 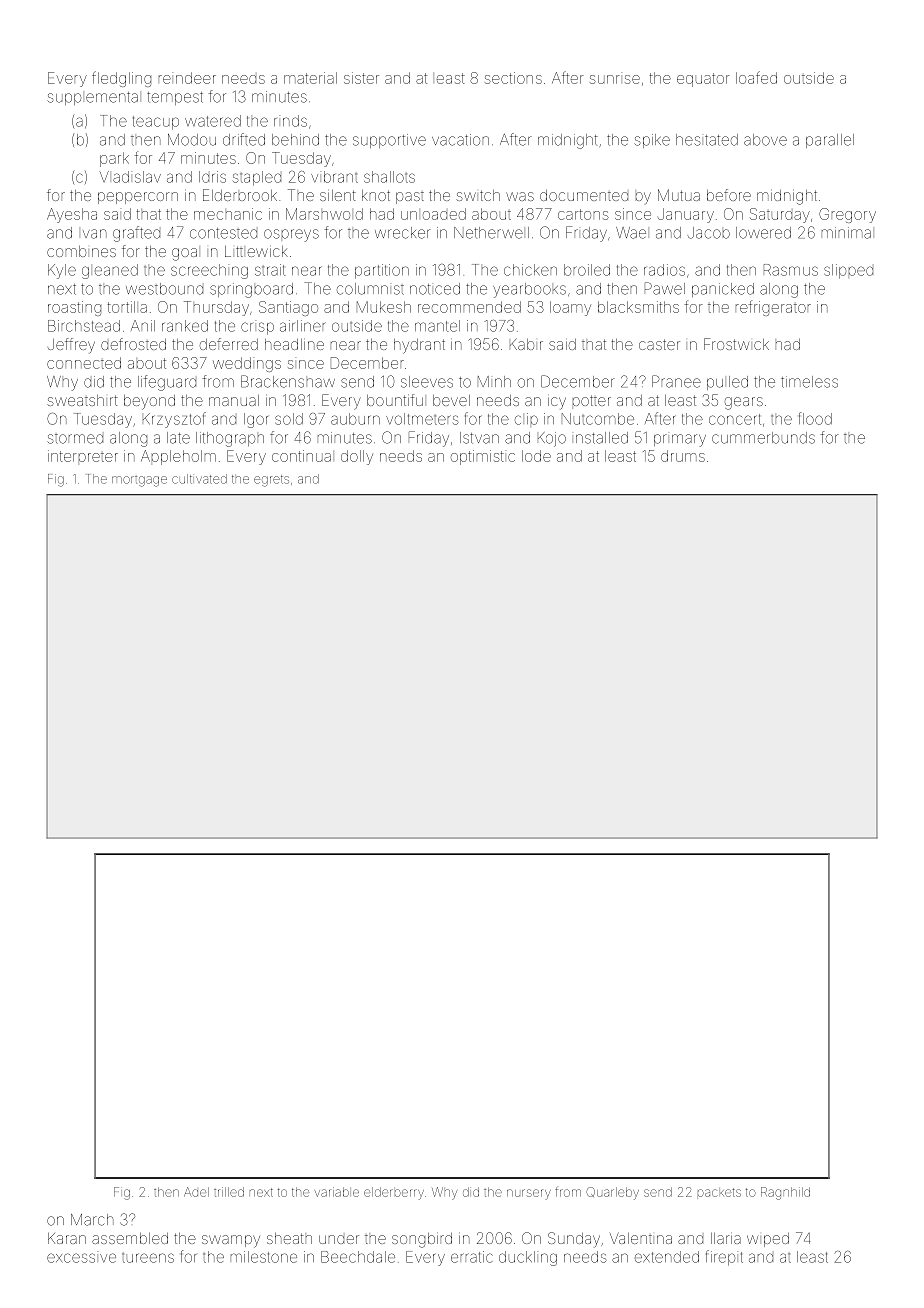 What do you see at coordinates (156, 123) in the page?
I see `teacup` at bounding box center [156, 123].
